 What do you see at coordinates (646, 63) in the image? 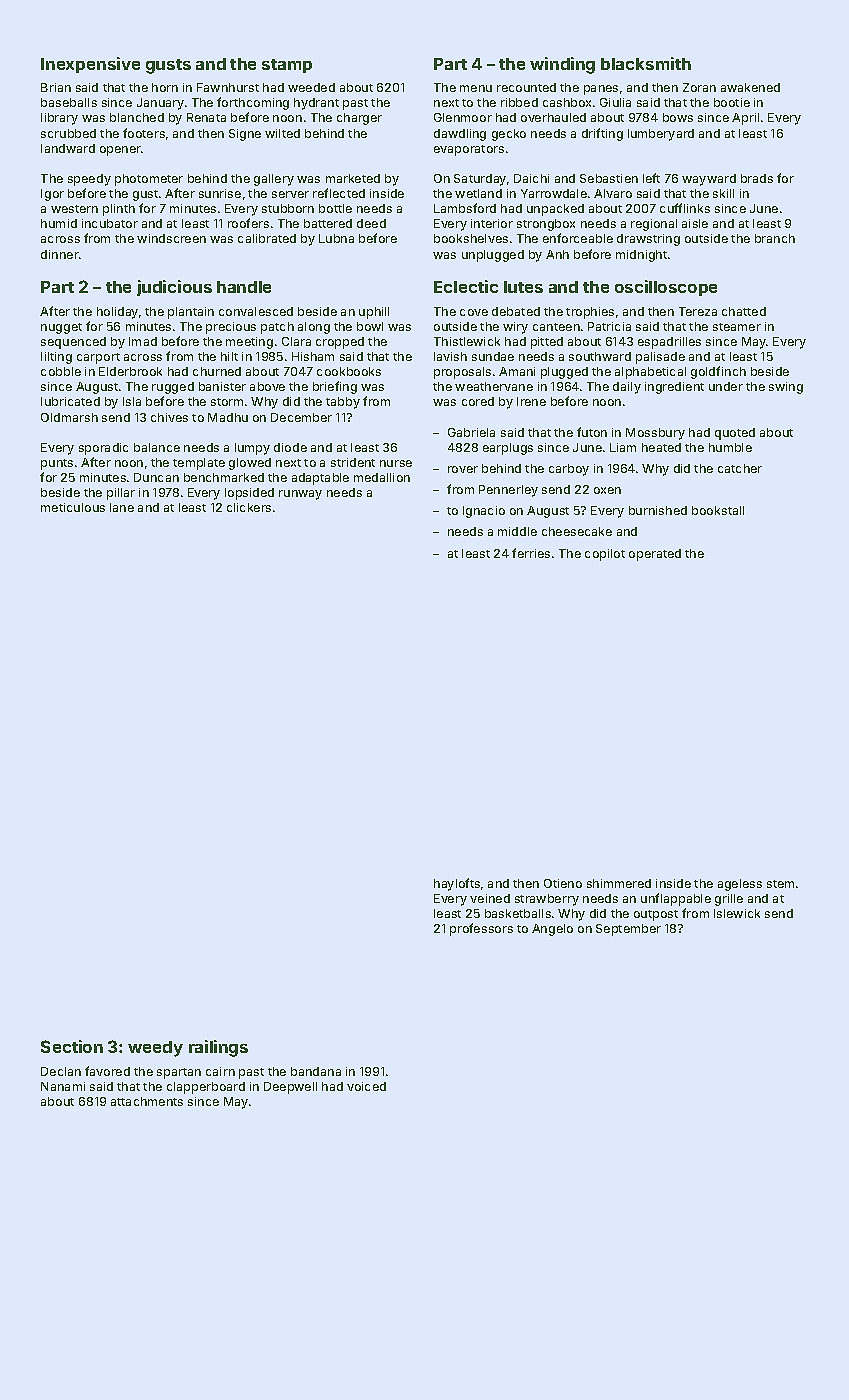
I see `blacksmith` at bounding box center [646, 63].
